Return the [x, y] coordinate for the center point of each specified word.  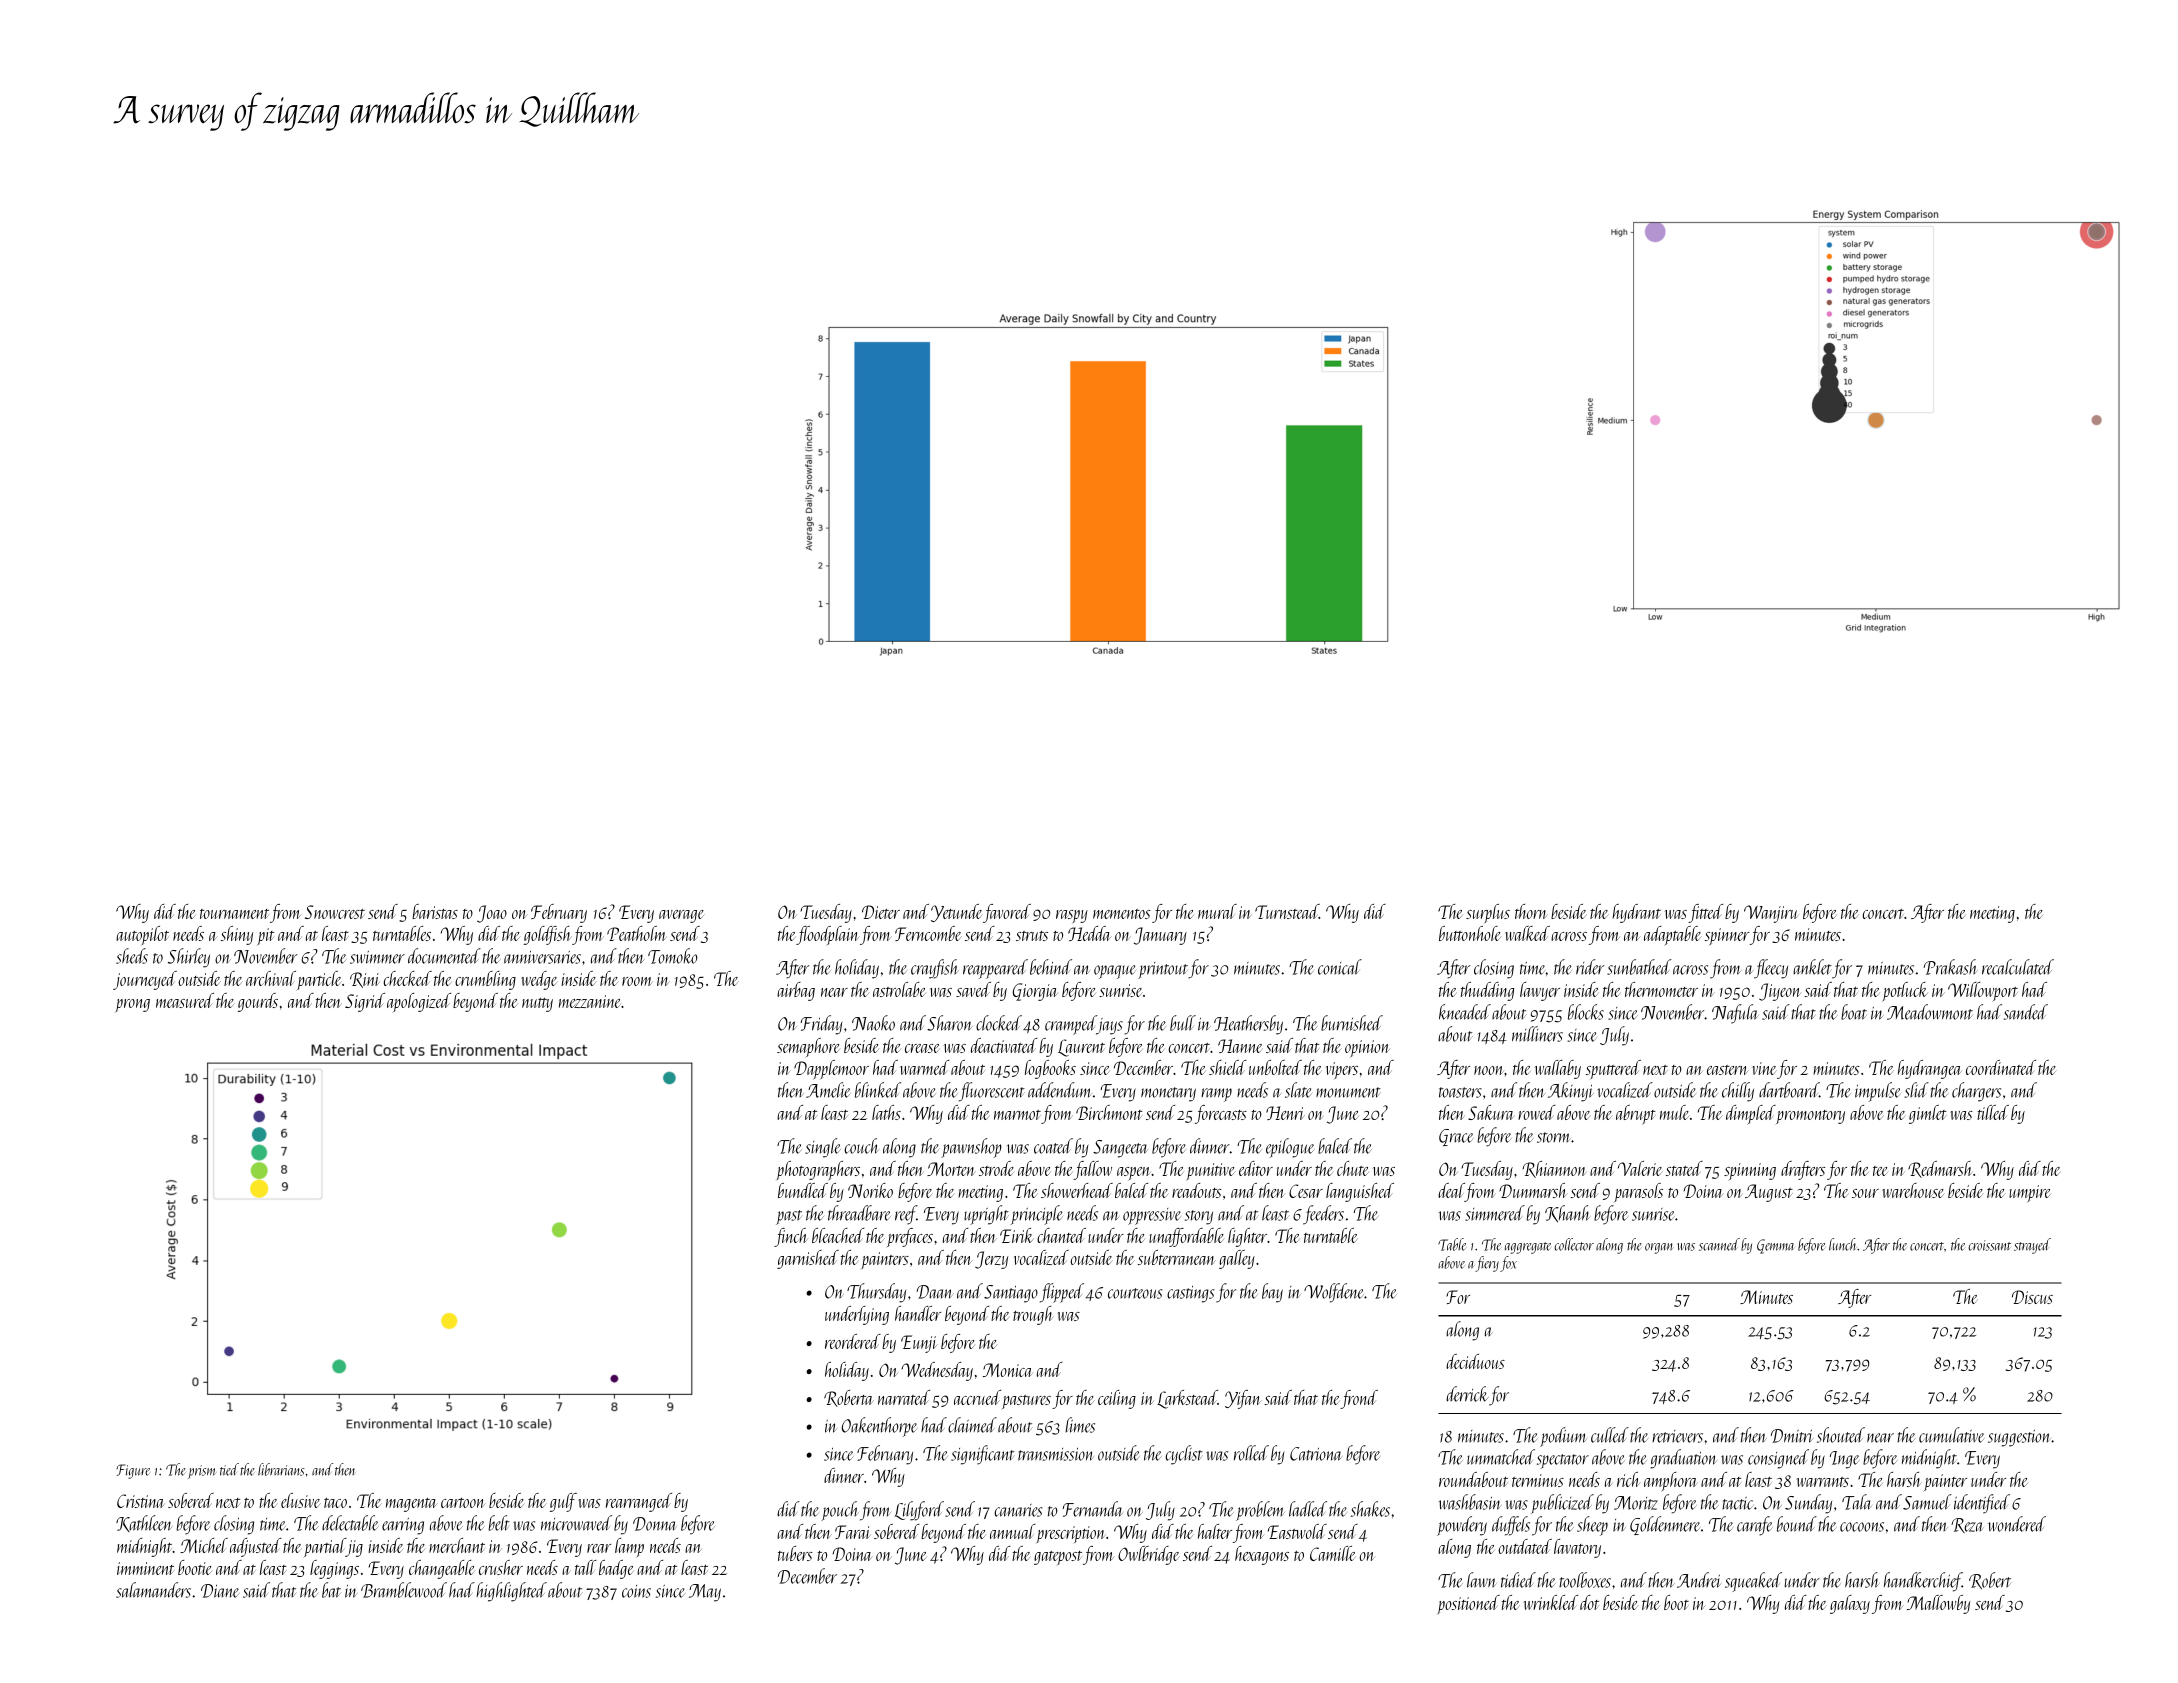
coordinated [2001, 1067]
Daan [934, 1292]
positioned [1469, 1604]
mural [1217, 911]
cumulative [1951, 1435]
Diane [220, 1591]
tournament [234, 914]
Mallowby [1938, 1604]
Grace [1456, 1137]
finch [791, 1237]
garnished [808, 1259]
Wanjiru [1771, 914]
